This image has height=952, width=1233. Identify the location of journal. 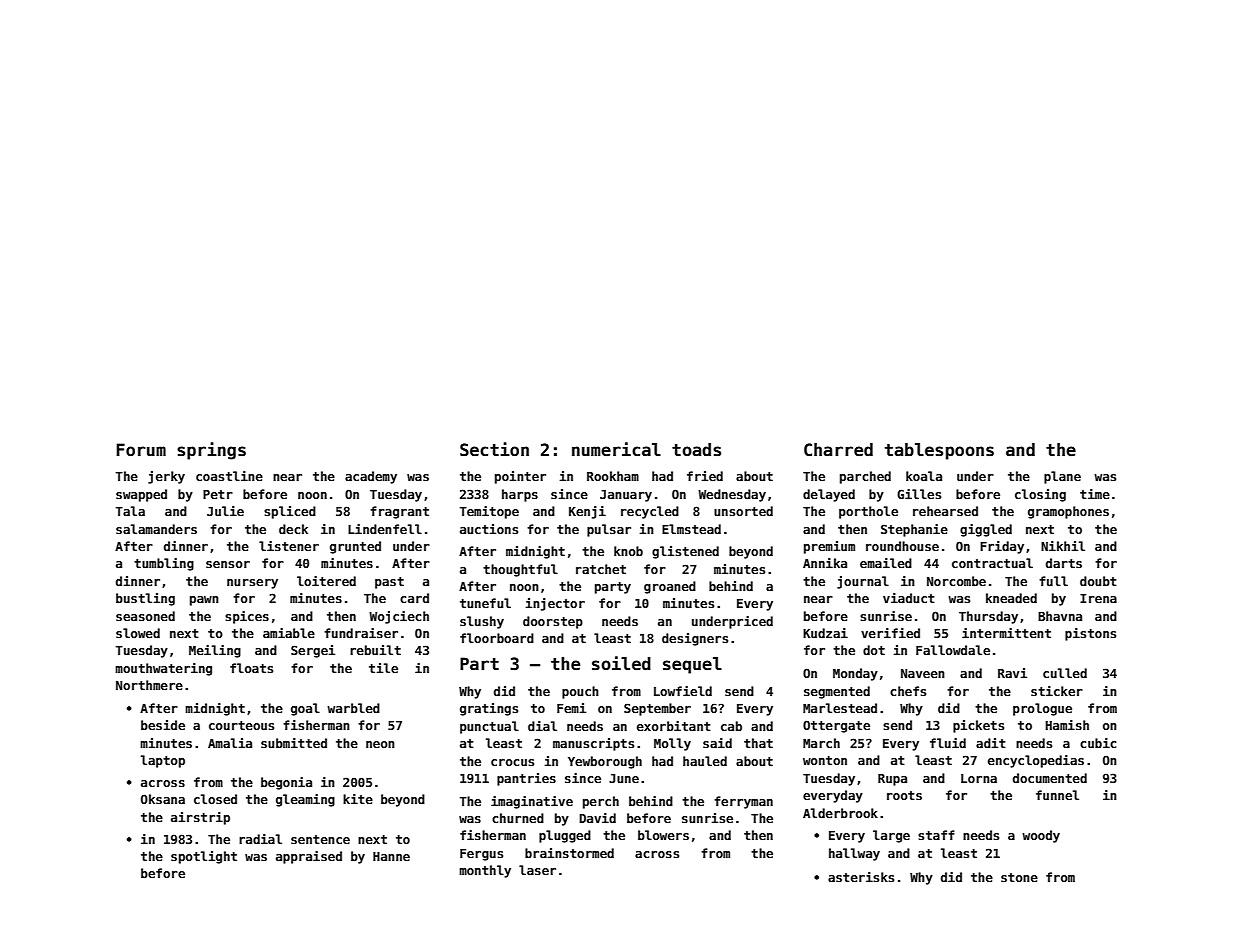
(863, 582).
